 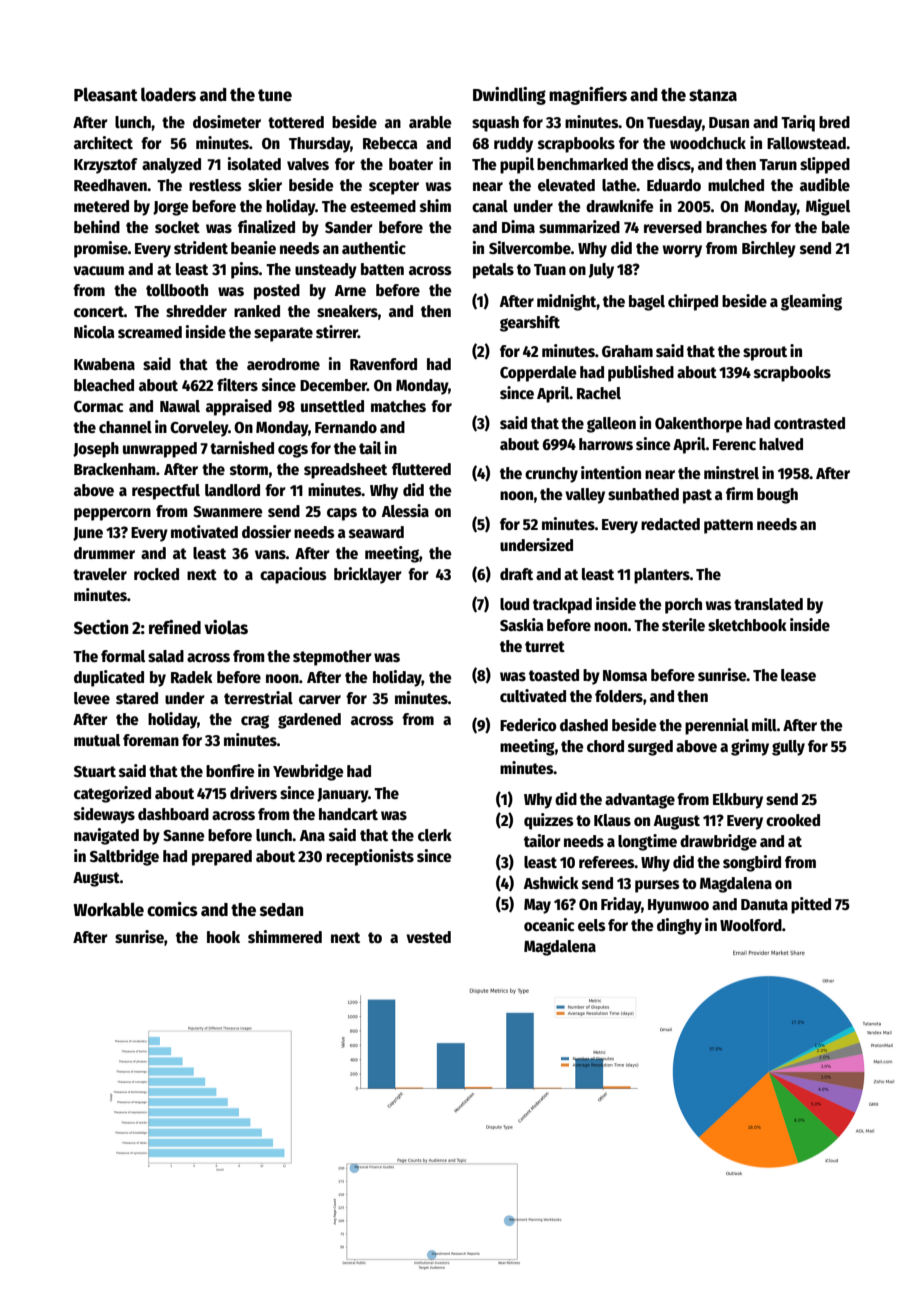 What do you see at coordinates (798, 675) in the image?
I see `lease` at bounding box center [798, 675].
